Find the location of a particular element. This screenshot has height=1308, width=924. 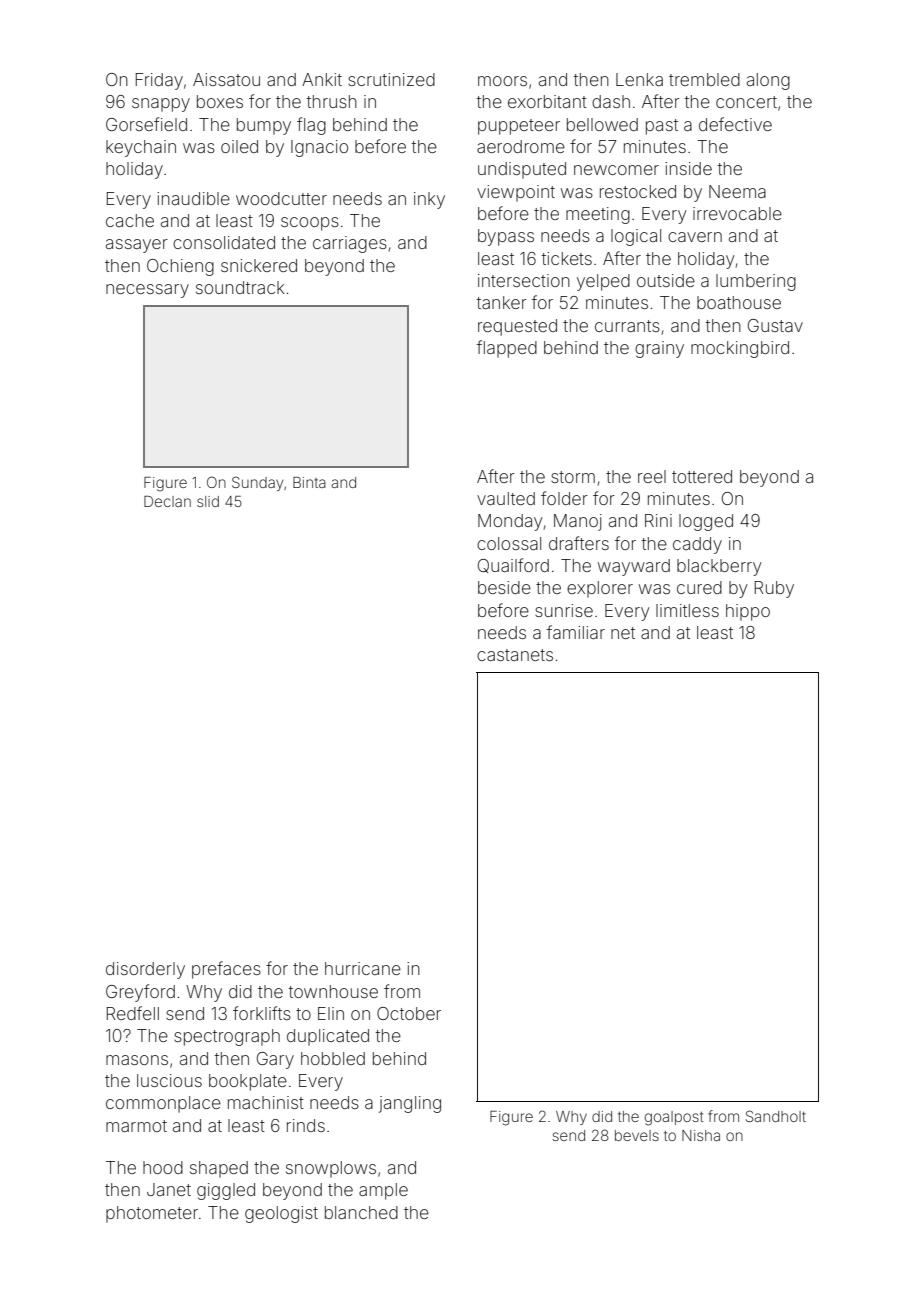

necessary is located at coordinates (147, 291).
